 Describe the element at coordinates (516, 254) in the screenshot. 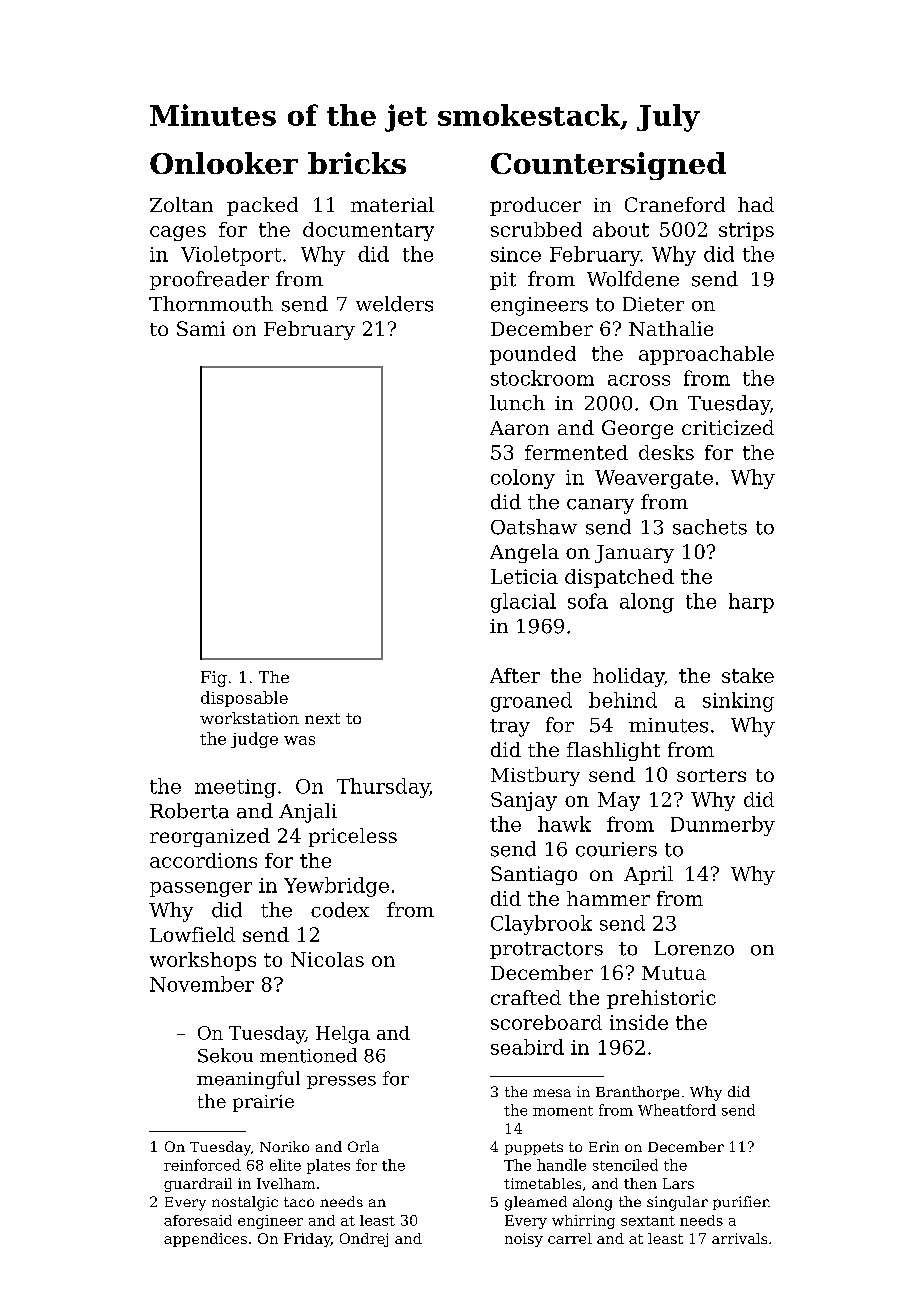

I see `since` at that location.
